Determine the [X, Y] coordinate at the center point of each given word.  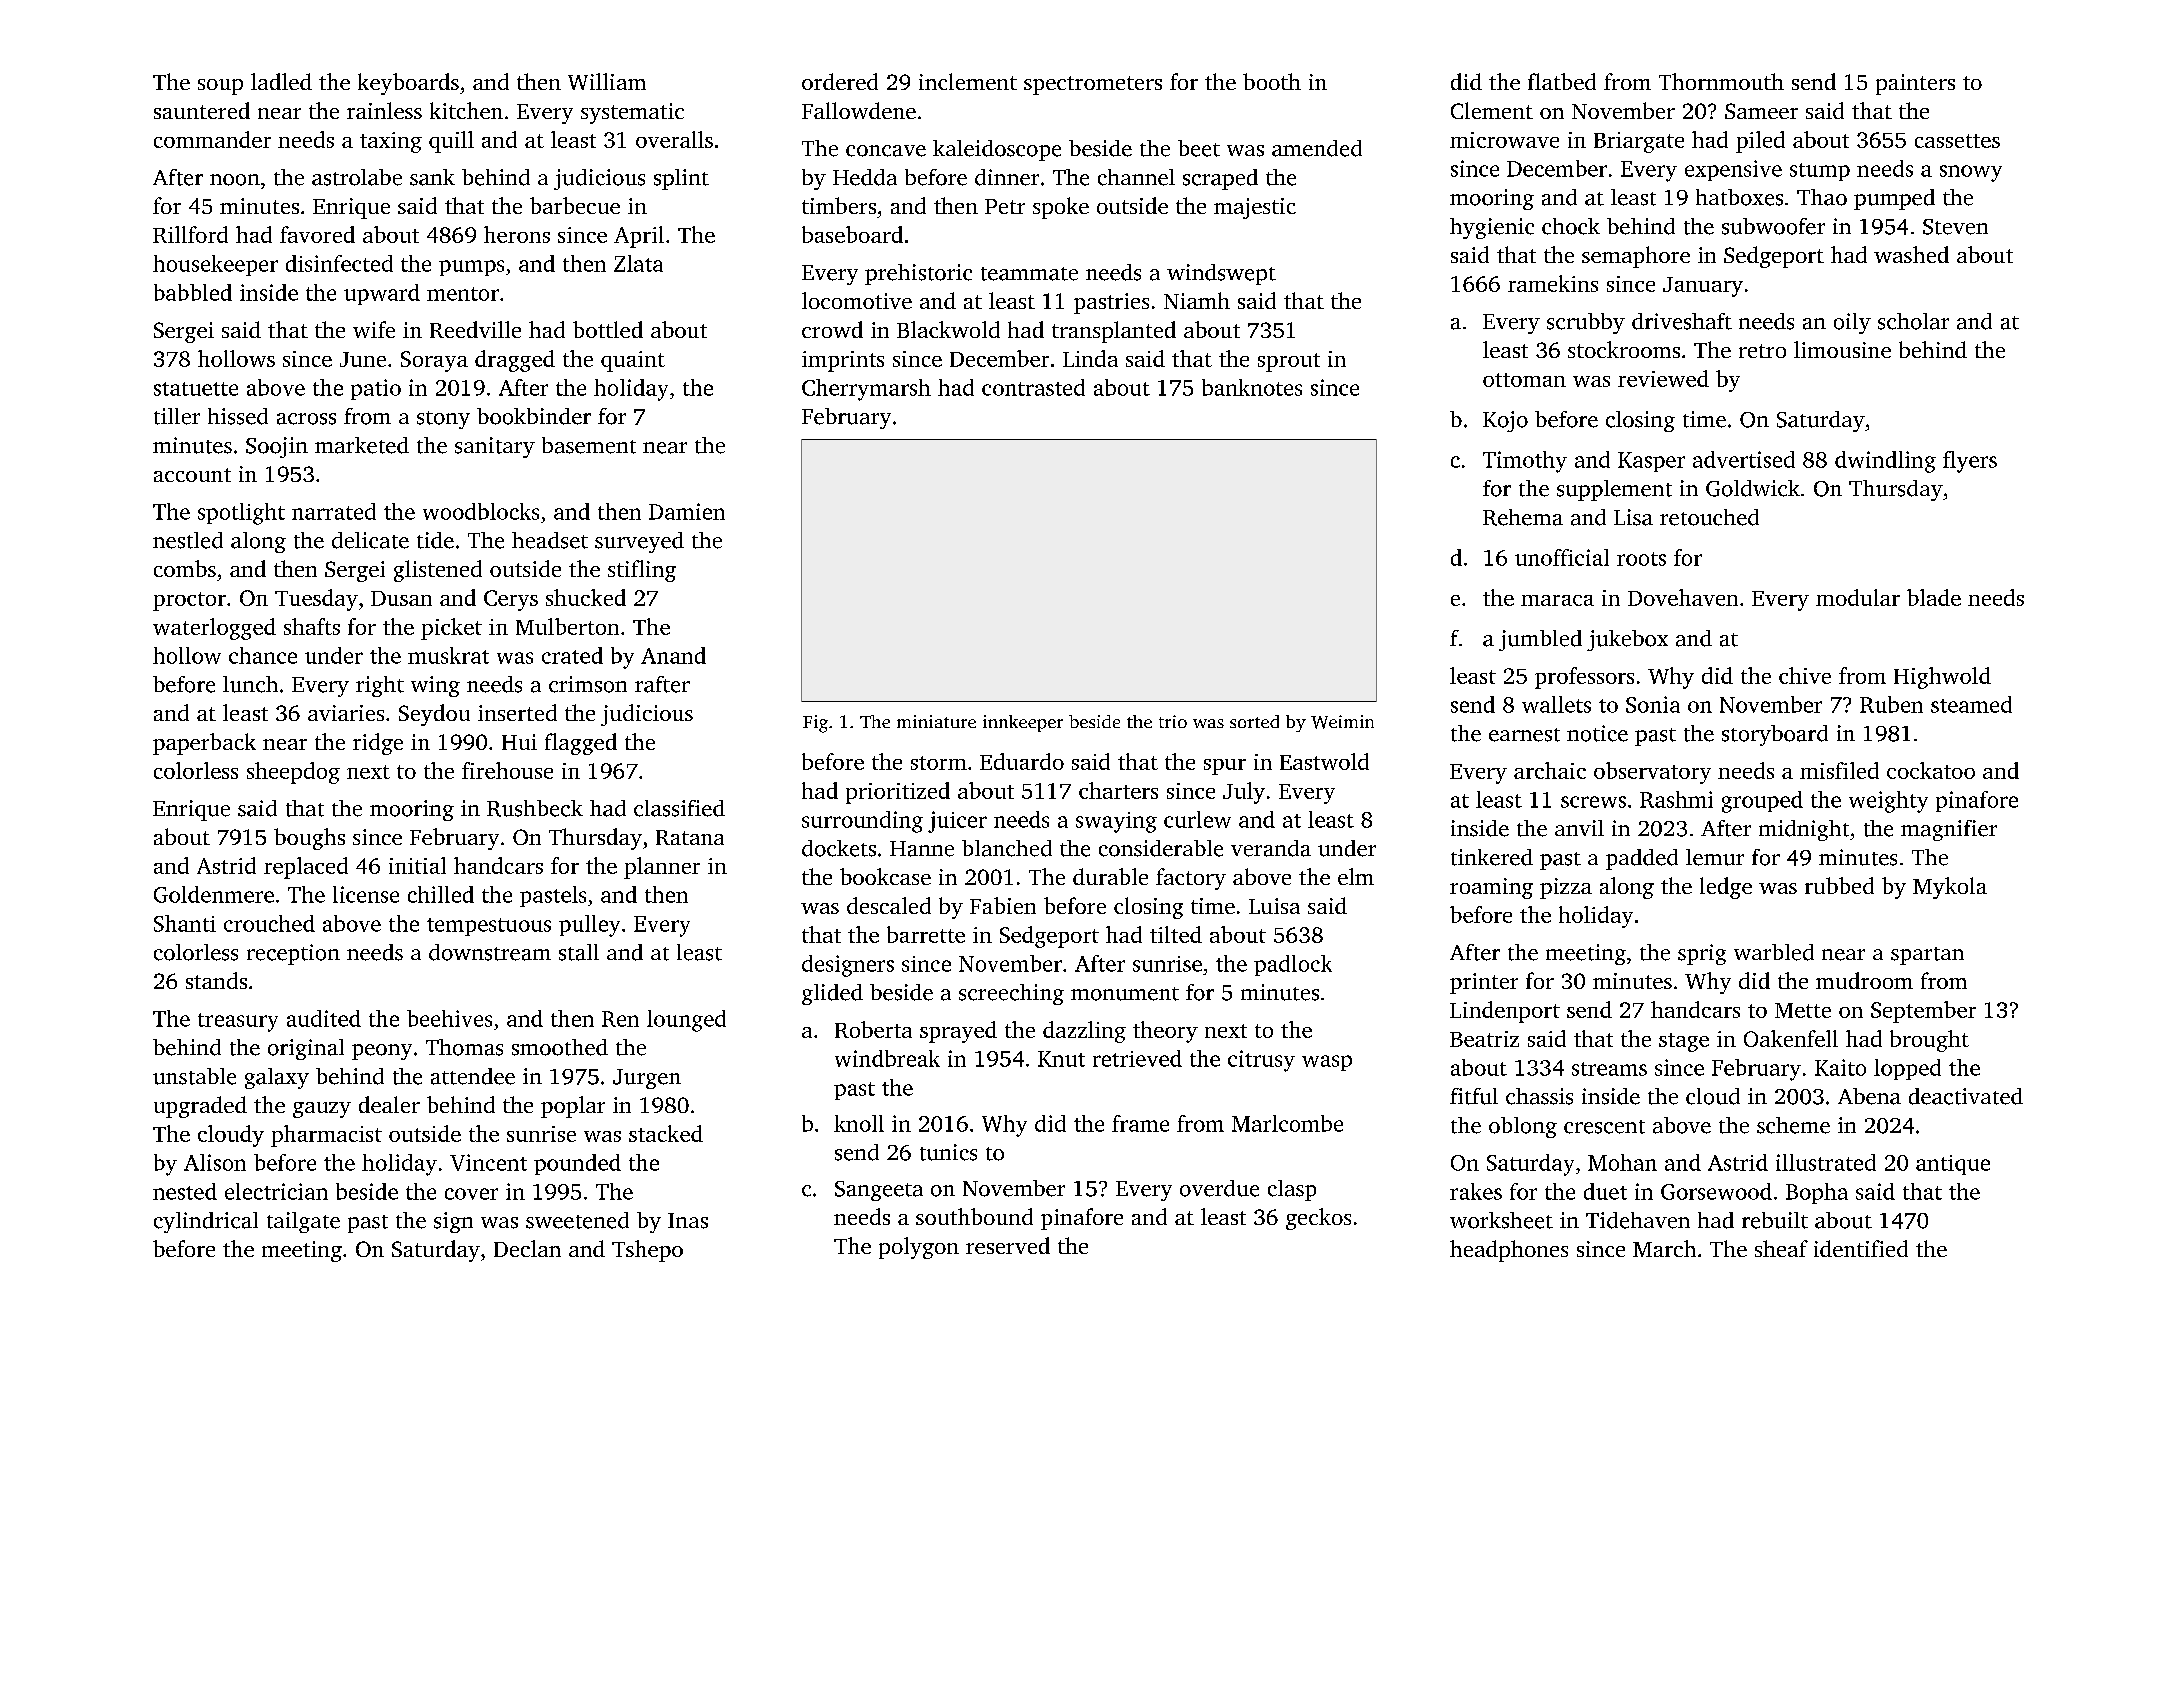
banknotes [1252, 387]
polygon [919, 1248]
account [192, 475]
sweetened [577, 1220]
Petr [1005, 206]
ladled [281, 81]
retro [1762, 351]
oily [1852, 323]
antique [1953, 1165]
